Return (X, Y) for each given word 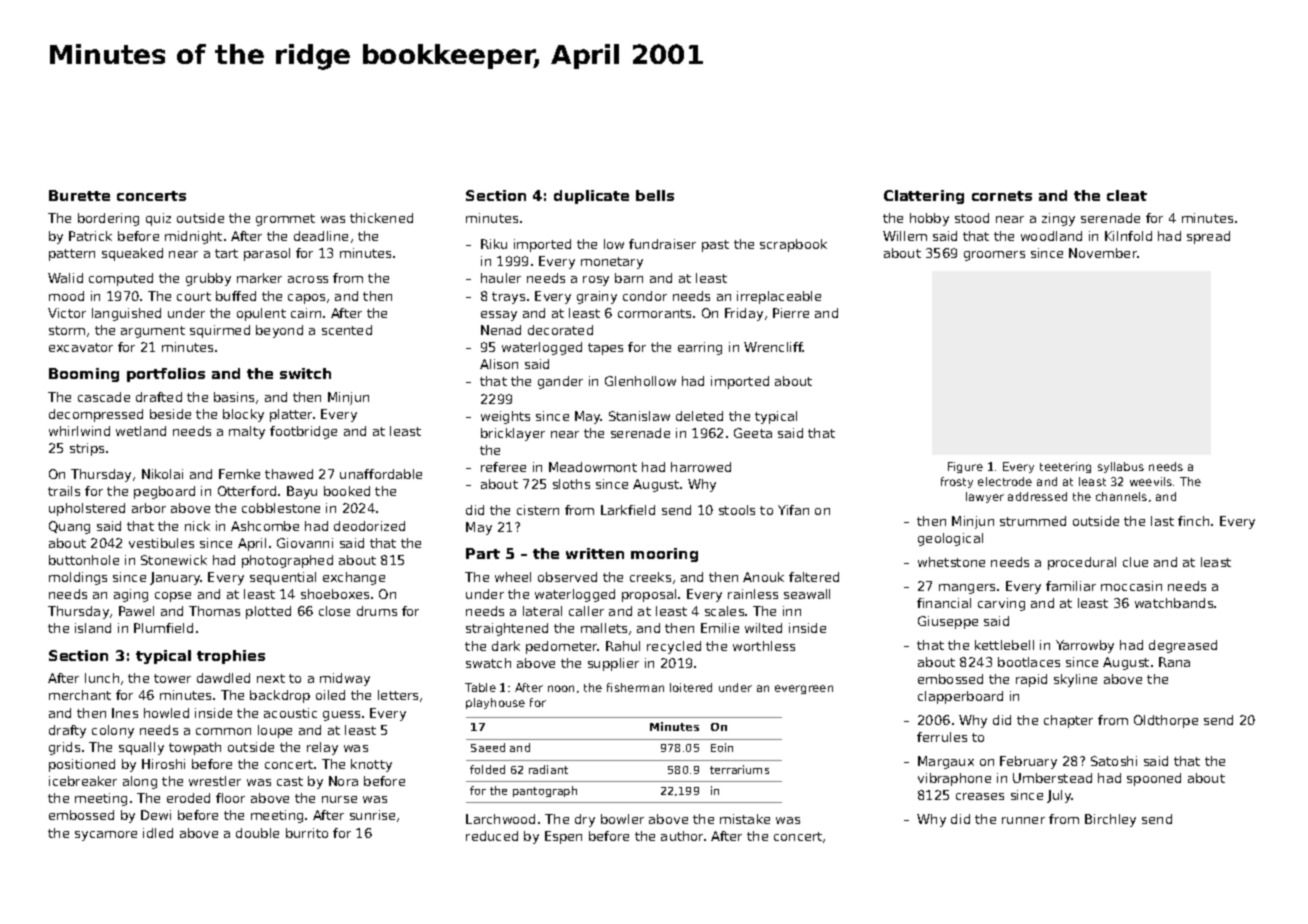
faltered (814, 577)
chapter (1068, 721)
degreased (1183, 646)
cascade (104, 397)
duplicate (591, 197)
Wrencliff (773, 347)
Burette (79, 195)
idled (158, 833)
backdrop (280, 696)
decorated (560, 330)
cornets (1002, 196)
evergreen (804, 689)
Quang (69, 527)
